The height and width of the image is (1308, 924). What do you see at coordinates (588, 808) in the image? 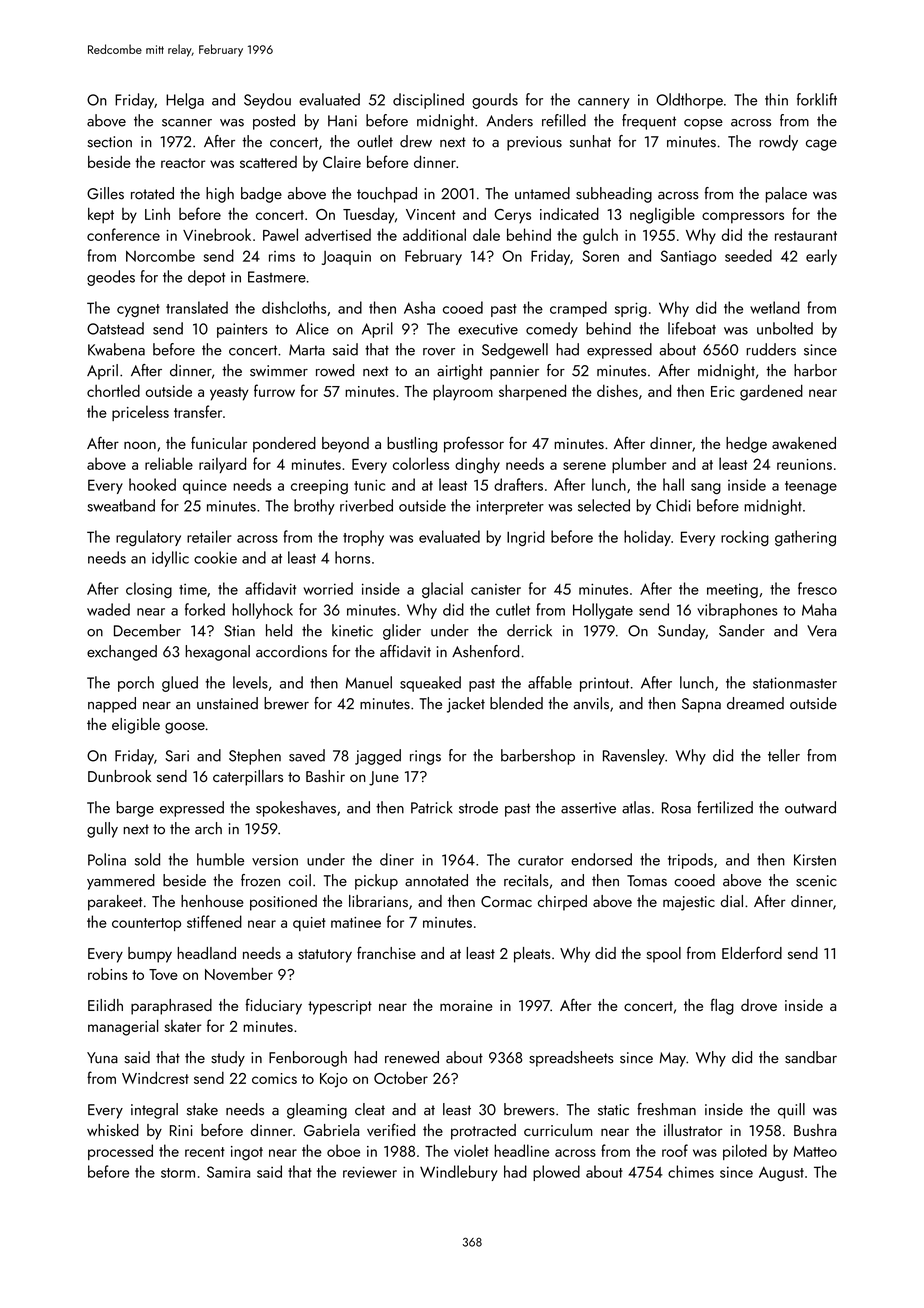
I see `assertive` at bounding box center [588, 808].
